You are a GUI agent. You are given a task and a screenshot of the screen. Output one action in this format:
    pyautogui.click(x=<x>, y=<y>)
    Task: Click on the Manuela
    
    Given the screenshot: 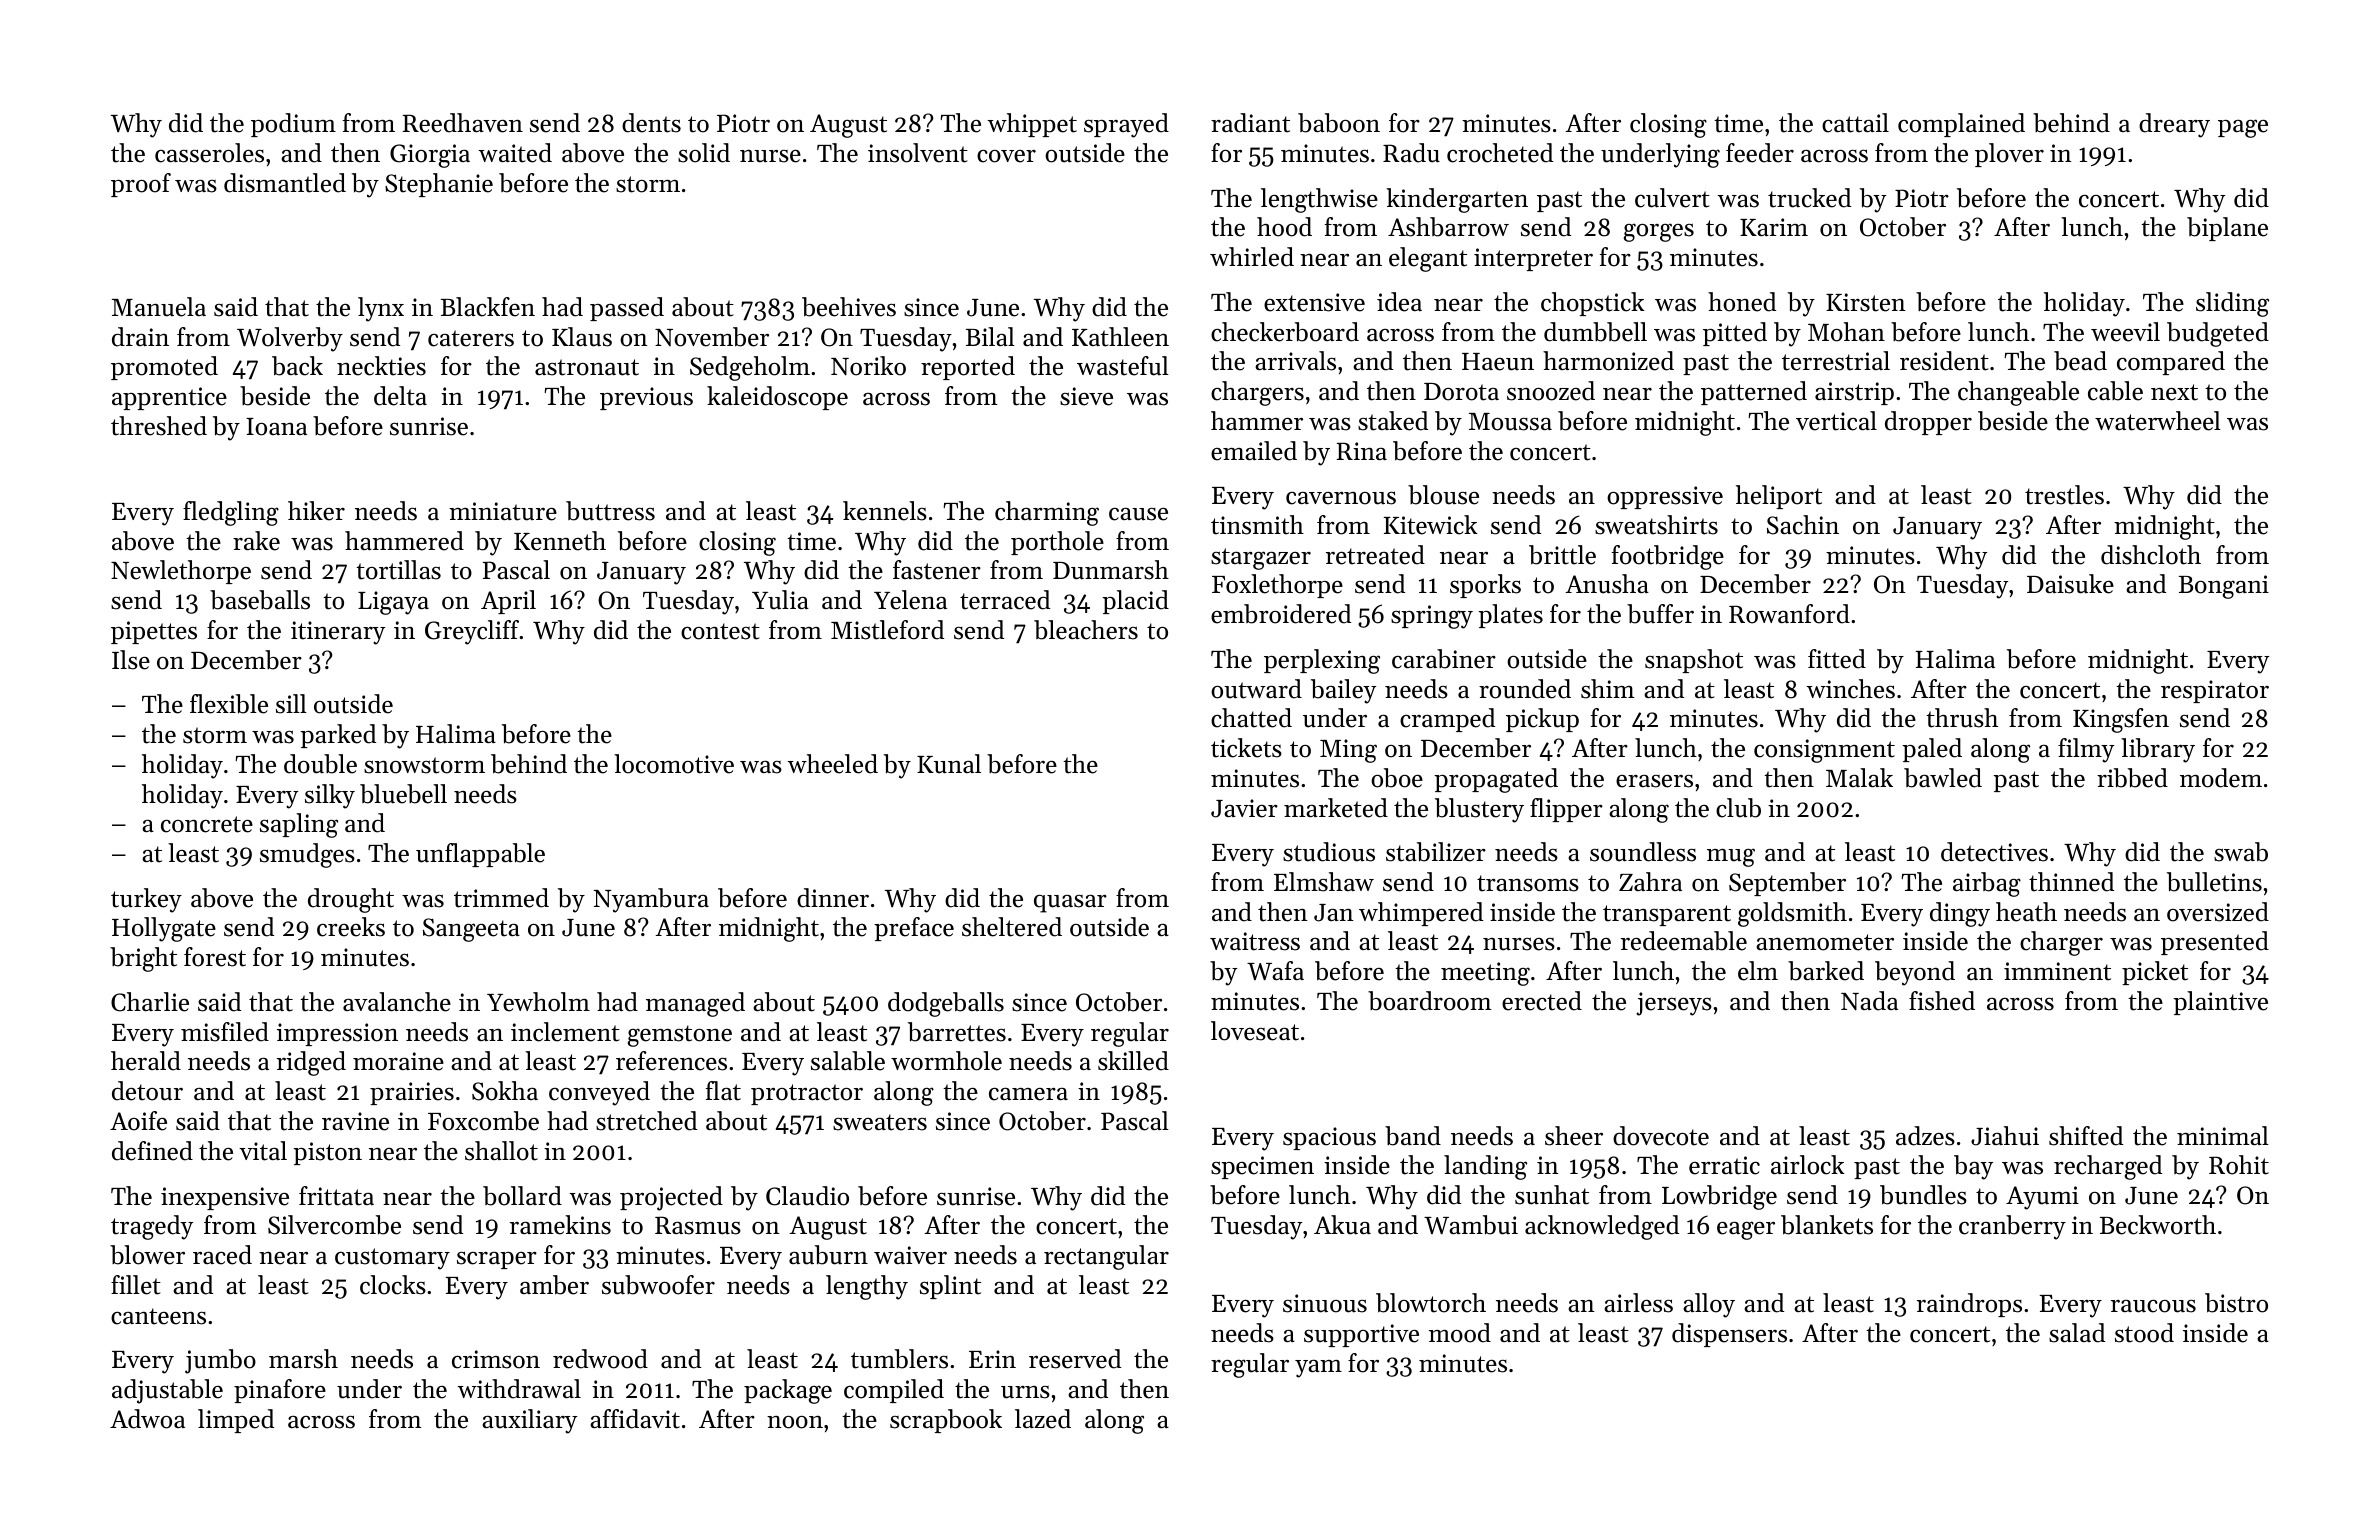 What is the action you would take?
    pyautogui.click(x=159, y=307)
